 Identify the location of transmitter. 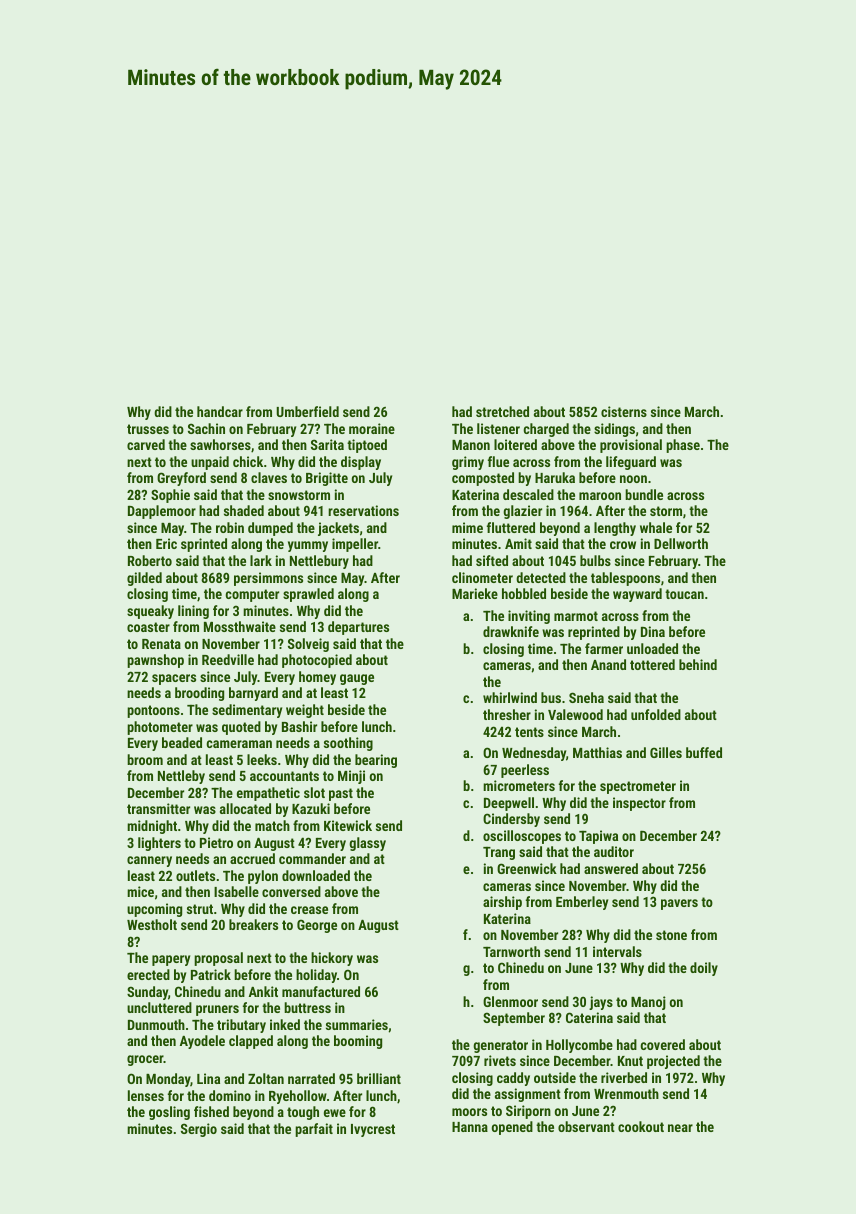
(158, 808).
